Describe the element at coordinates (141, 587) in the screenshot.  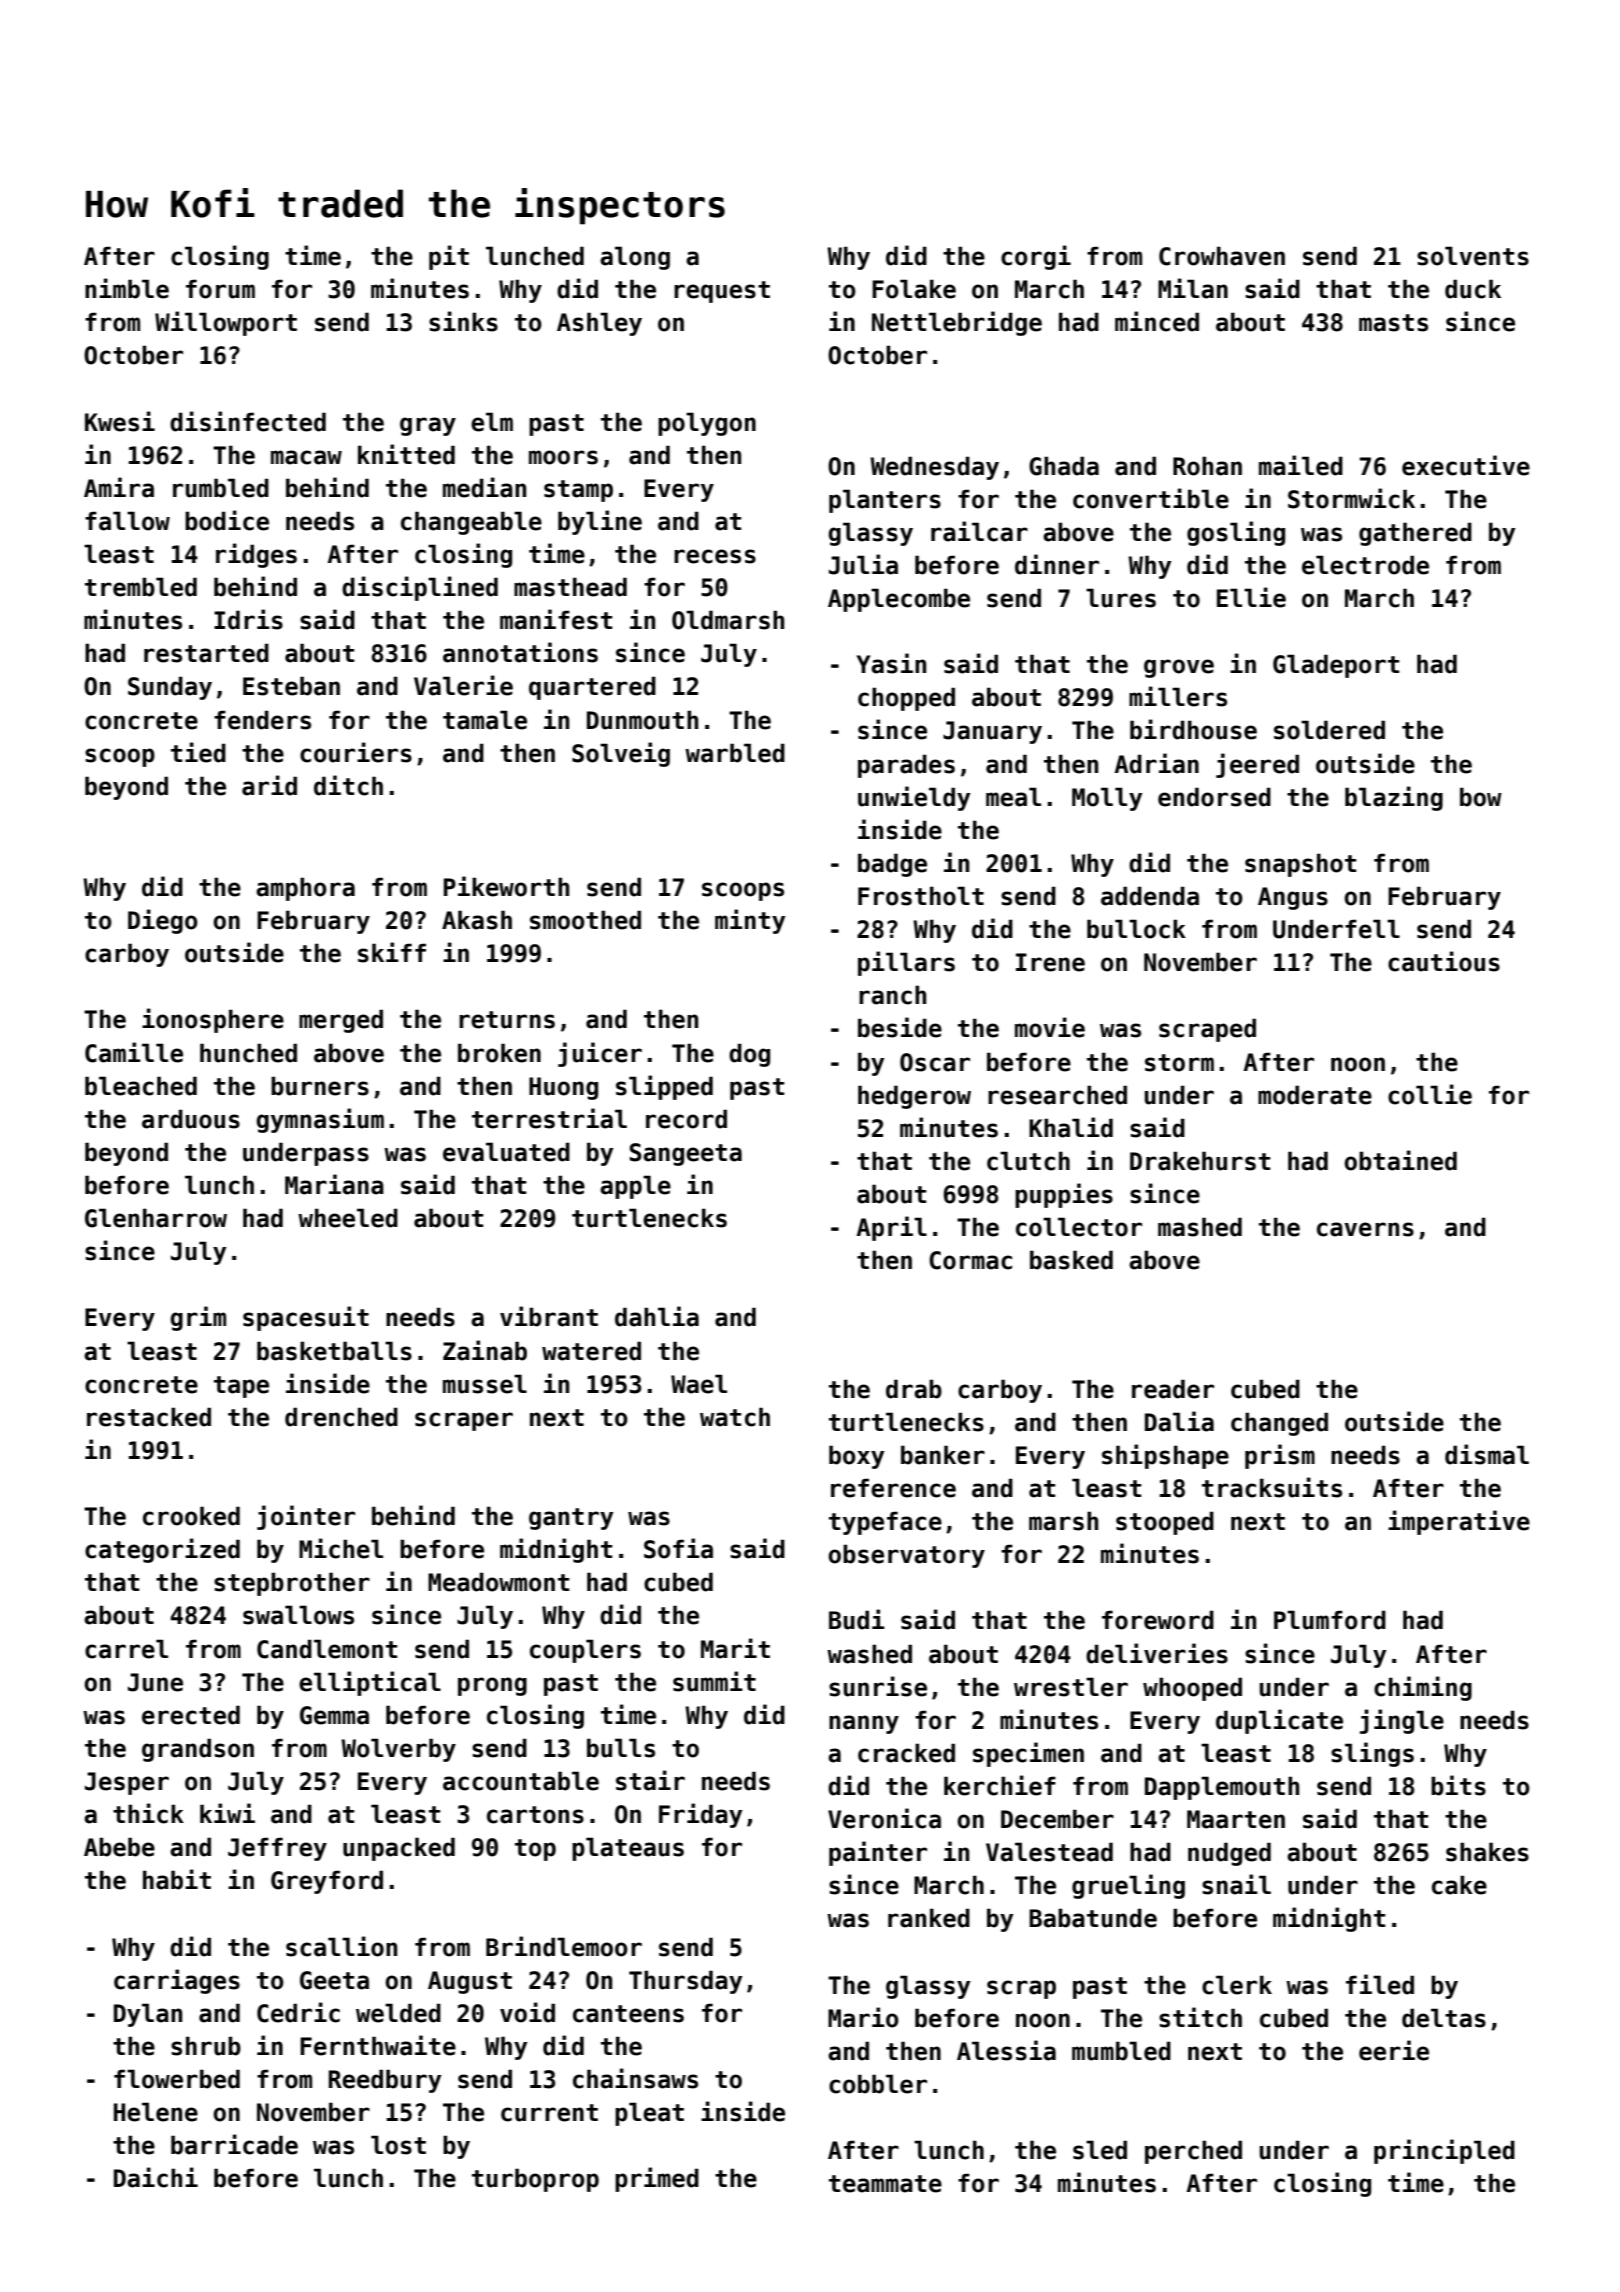
I see `trembled` at that location.
